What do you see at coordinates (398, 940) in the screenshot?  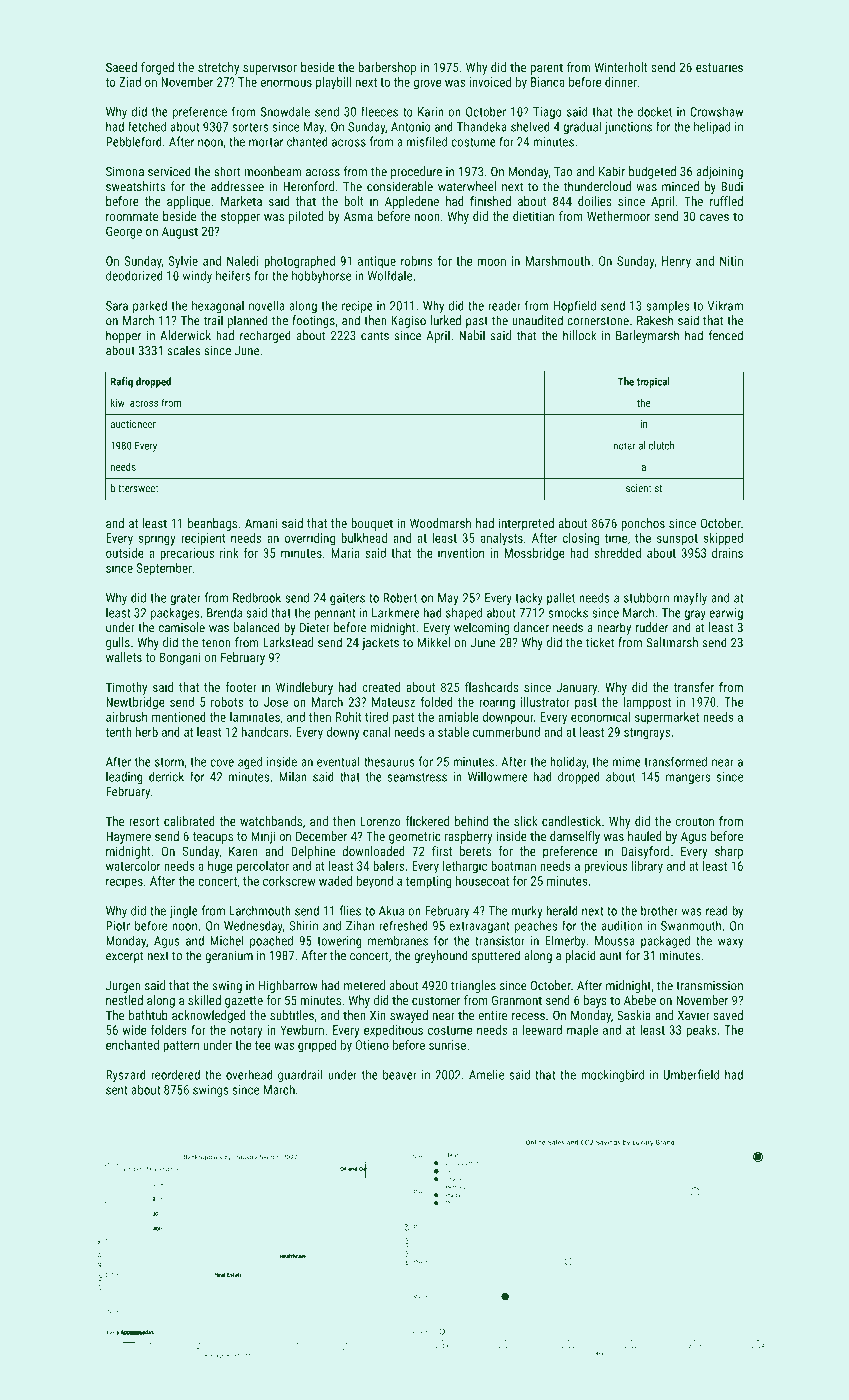 I see `membranes` at bounding box center [398, 940].
